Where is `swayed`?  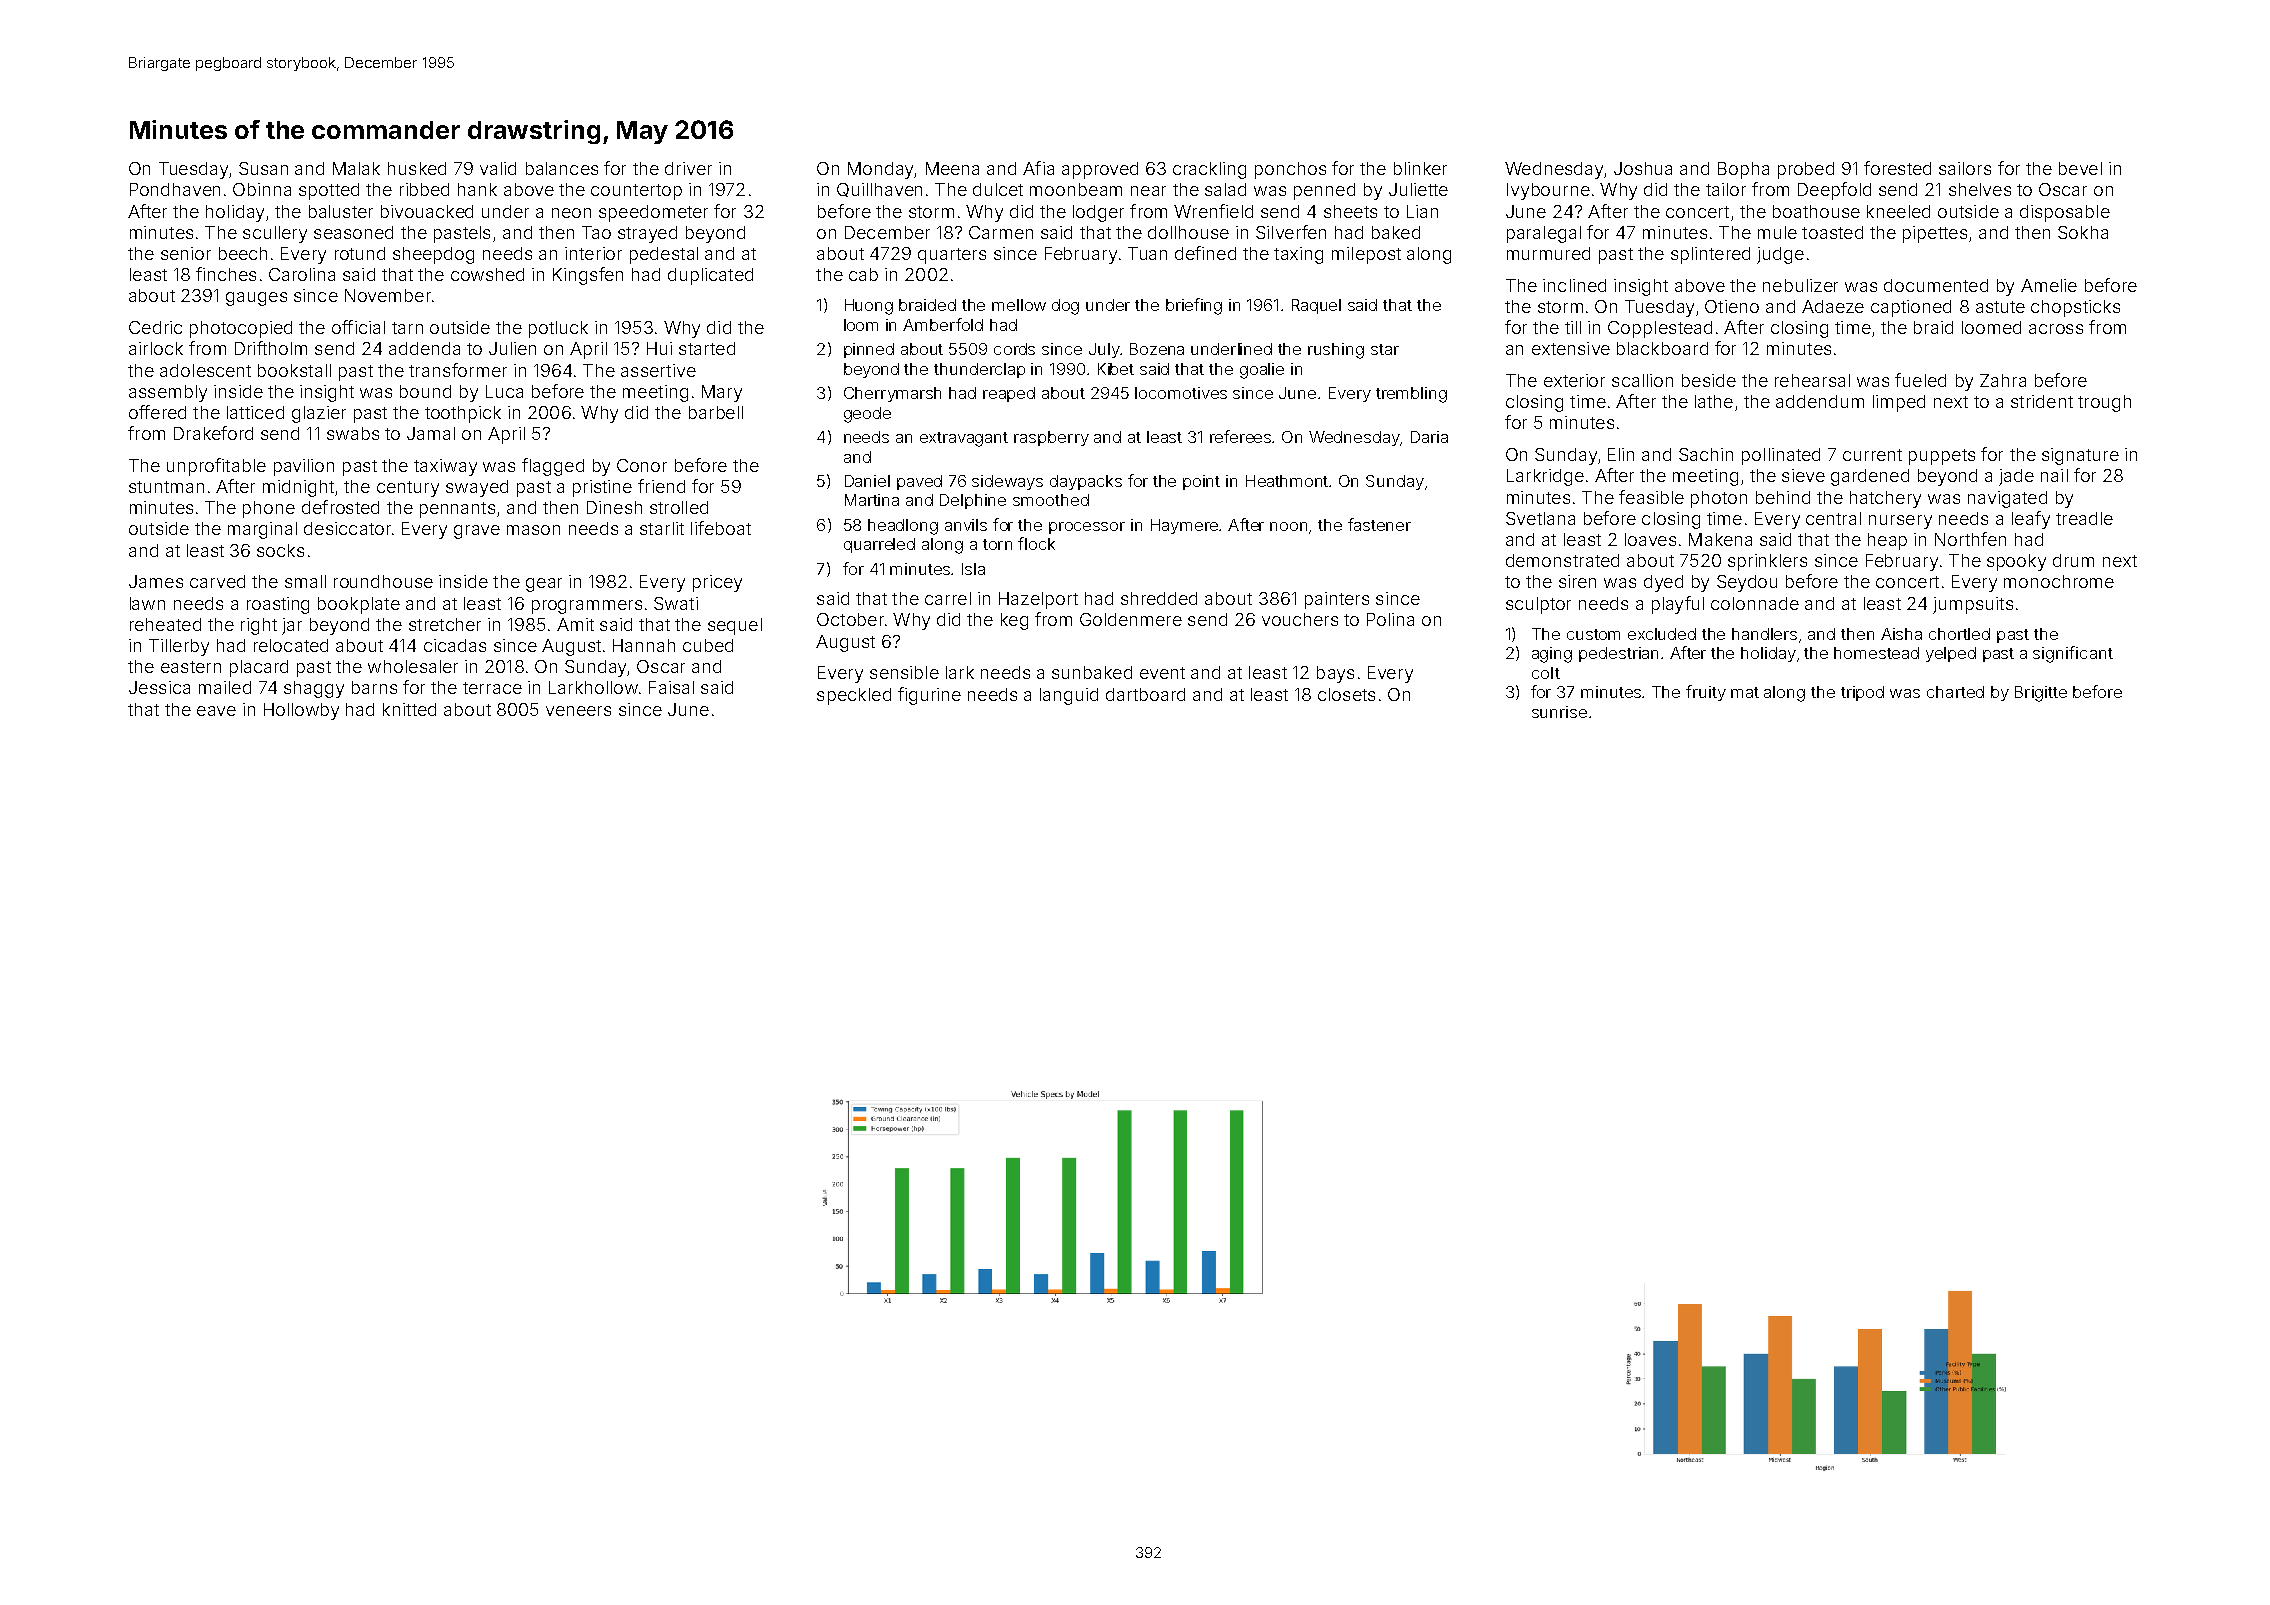 swayed is located at coordinates (477, 488).
